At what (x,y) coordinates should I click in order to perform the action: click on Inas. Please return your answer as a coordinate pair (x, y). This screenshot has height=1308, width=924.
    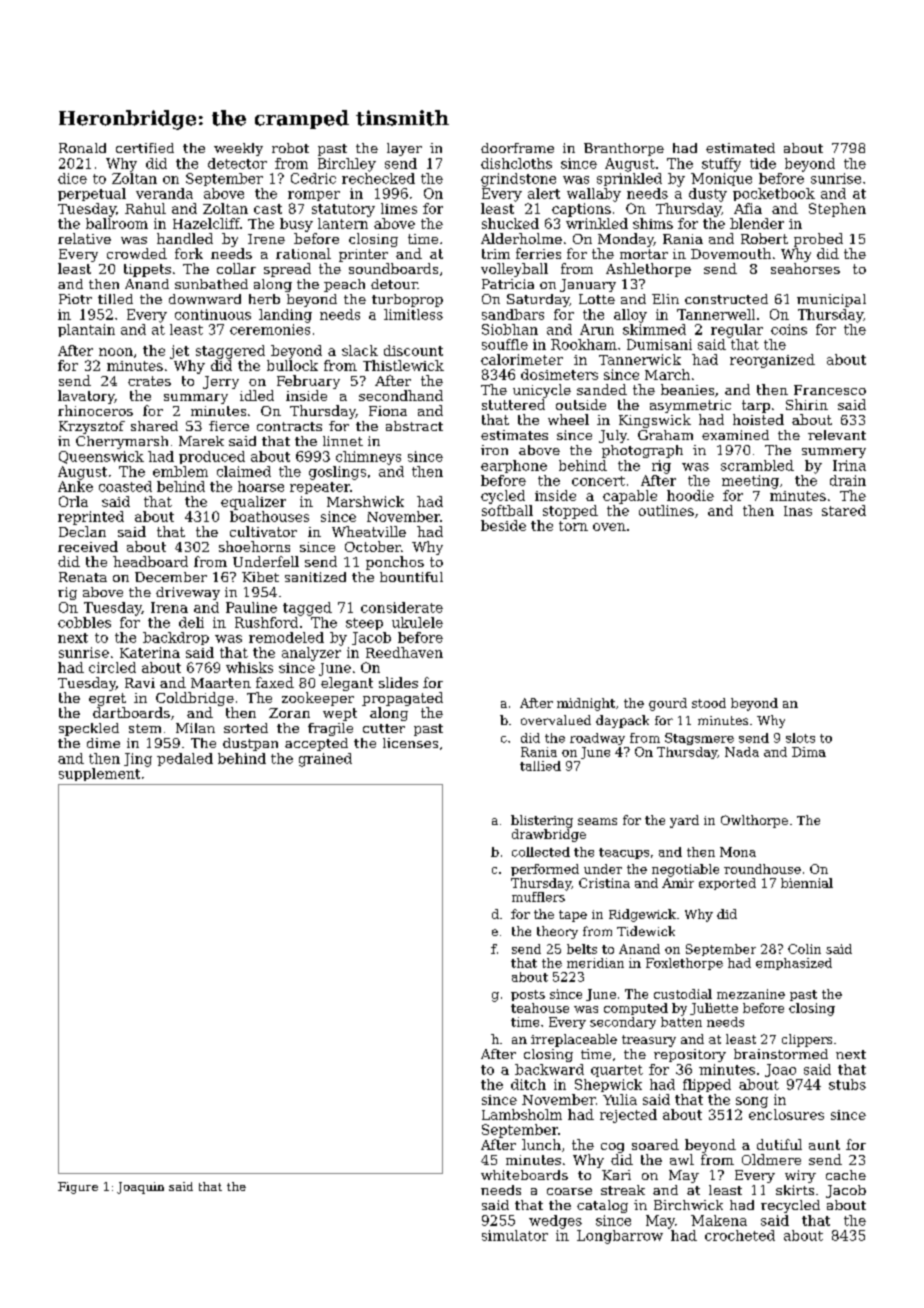
    Looking at the image, I should click on (798, 511).
